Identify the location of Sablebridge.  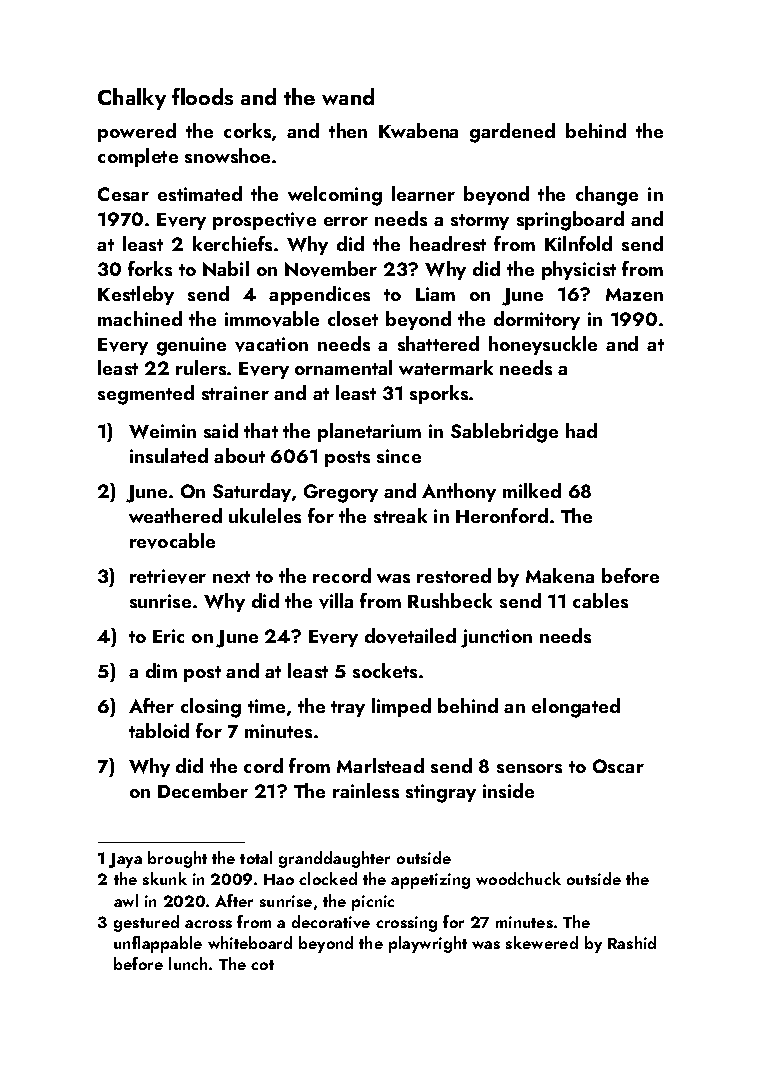
(504, 433).
